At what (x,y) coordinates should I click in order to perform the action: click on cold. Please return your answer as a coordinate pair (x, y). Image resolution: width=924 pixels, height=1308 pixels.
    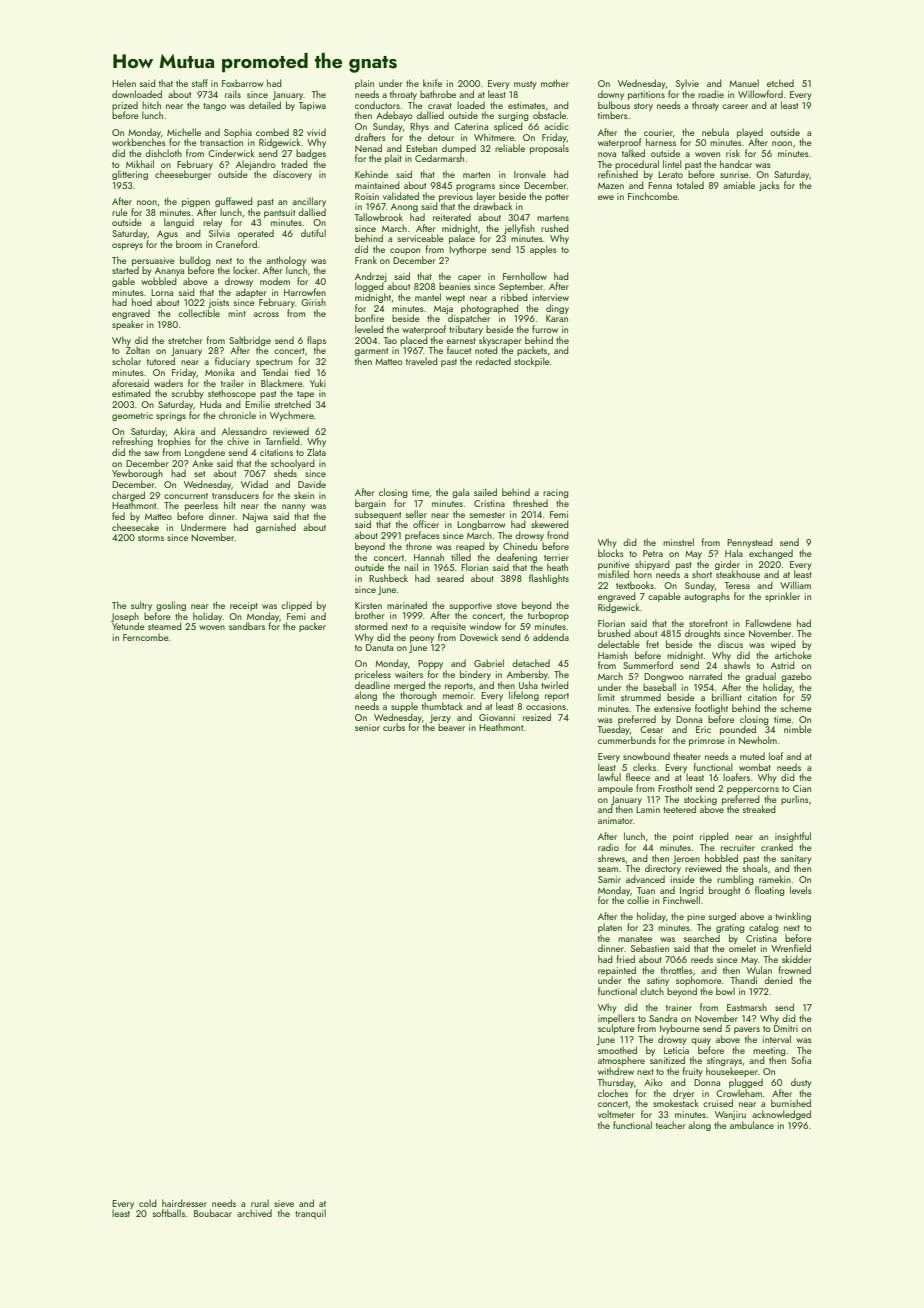
    Looking at the image, I should click on (148, 1203).
